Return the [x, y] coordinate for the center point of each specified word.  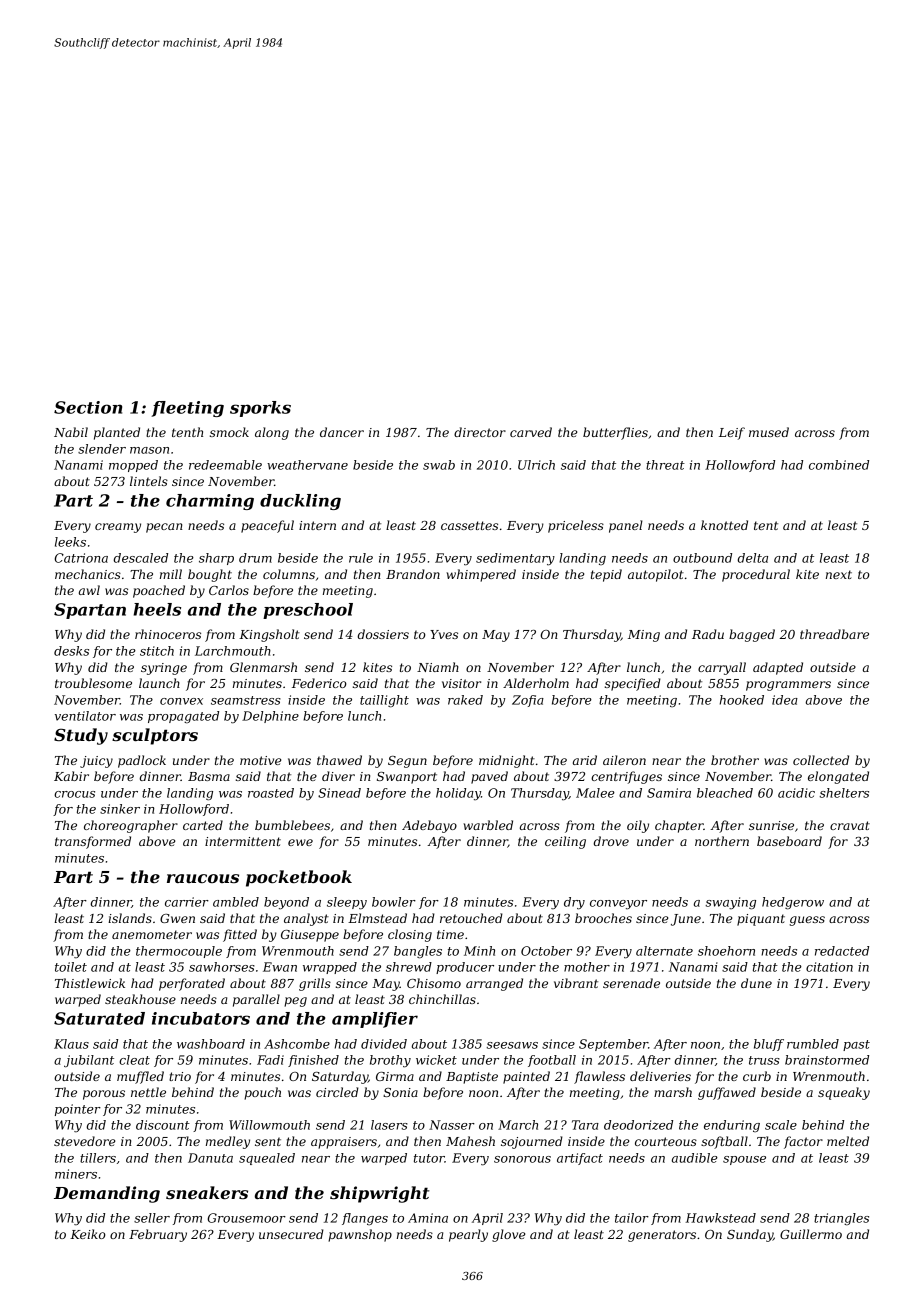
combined [839, 465]
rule [361, 558]
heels [157, 609]
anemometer [152, 934]
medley [228, 1142]
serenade [631, 983]
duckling [300, 502]
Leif [732, 433]
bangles [418, 952]
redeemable [225, 465]
